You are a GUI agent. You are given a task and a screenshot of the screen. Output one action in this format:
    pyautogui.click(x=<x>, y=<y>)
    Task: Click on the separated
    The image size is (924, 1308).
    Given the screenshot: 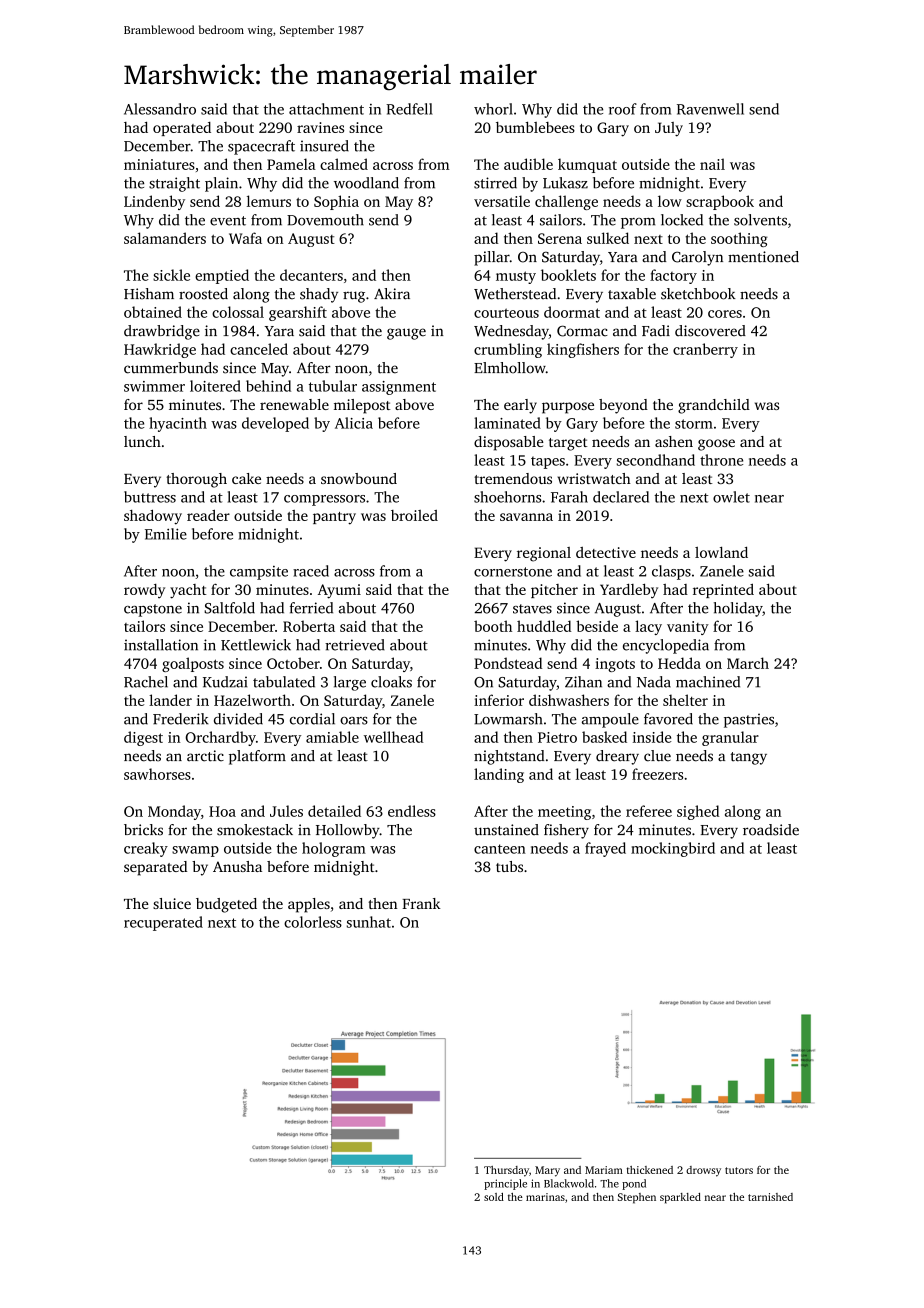 What is the action you would take?
    pyautogui.click(x=155, y=868)
